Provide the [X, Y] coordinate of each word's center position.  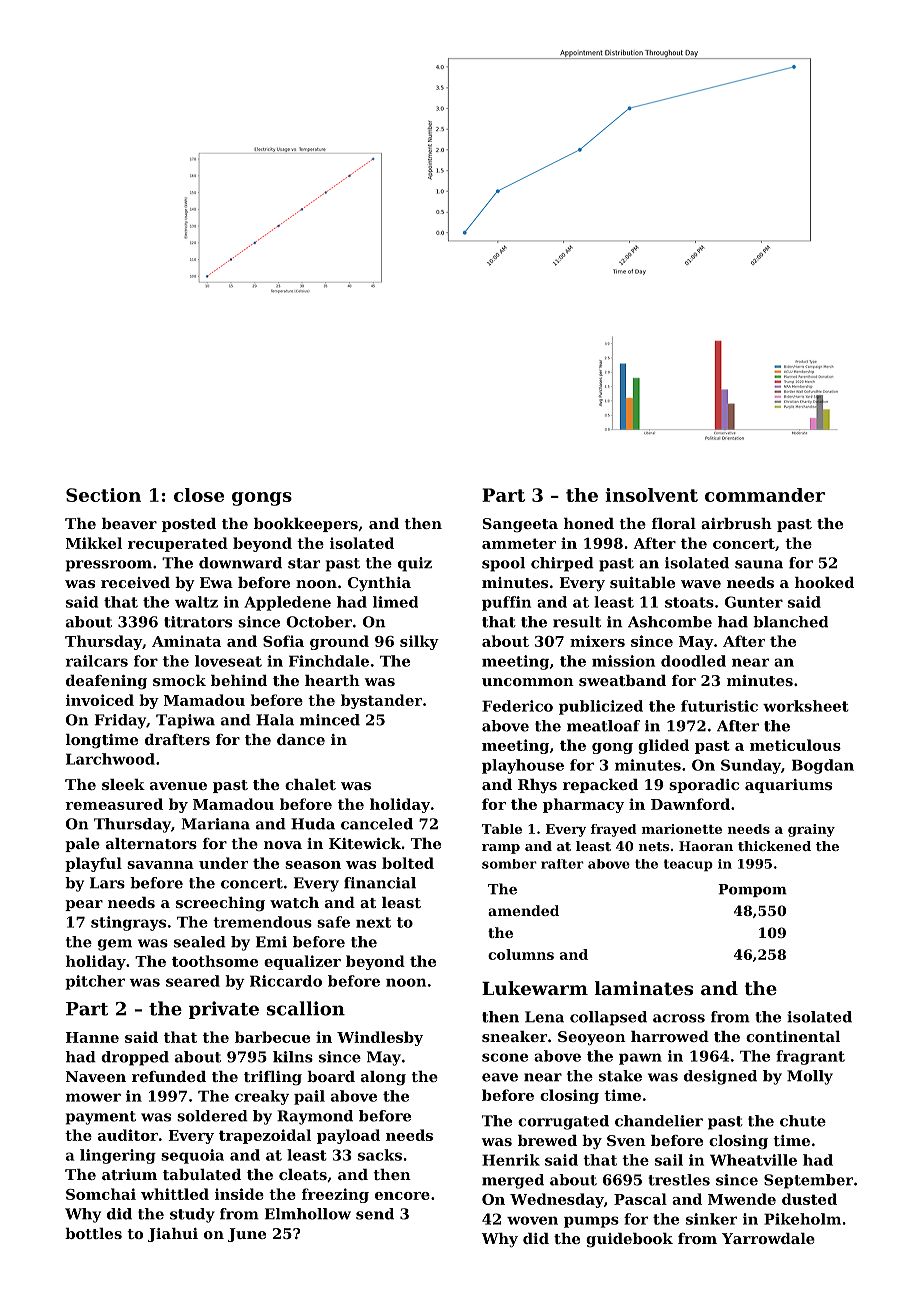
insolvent [651, 495]
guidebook [629, 1240]
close [199, 495]
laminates [644, 988]
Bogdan [823, 766]
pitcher [95, 982]
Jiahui [173, 1235]
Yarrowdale [768, 1238]
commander [765, 495]
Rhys [537, 786]
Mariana [216, 824]
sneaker [514, 1036]
